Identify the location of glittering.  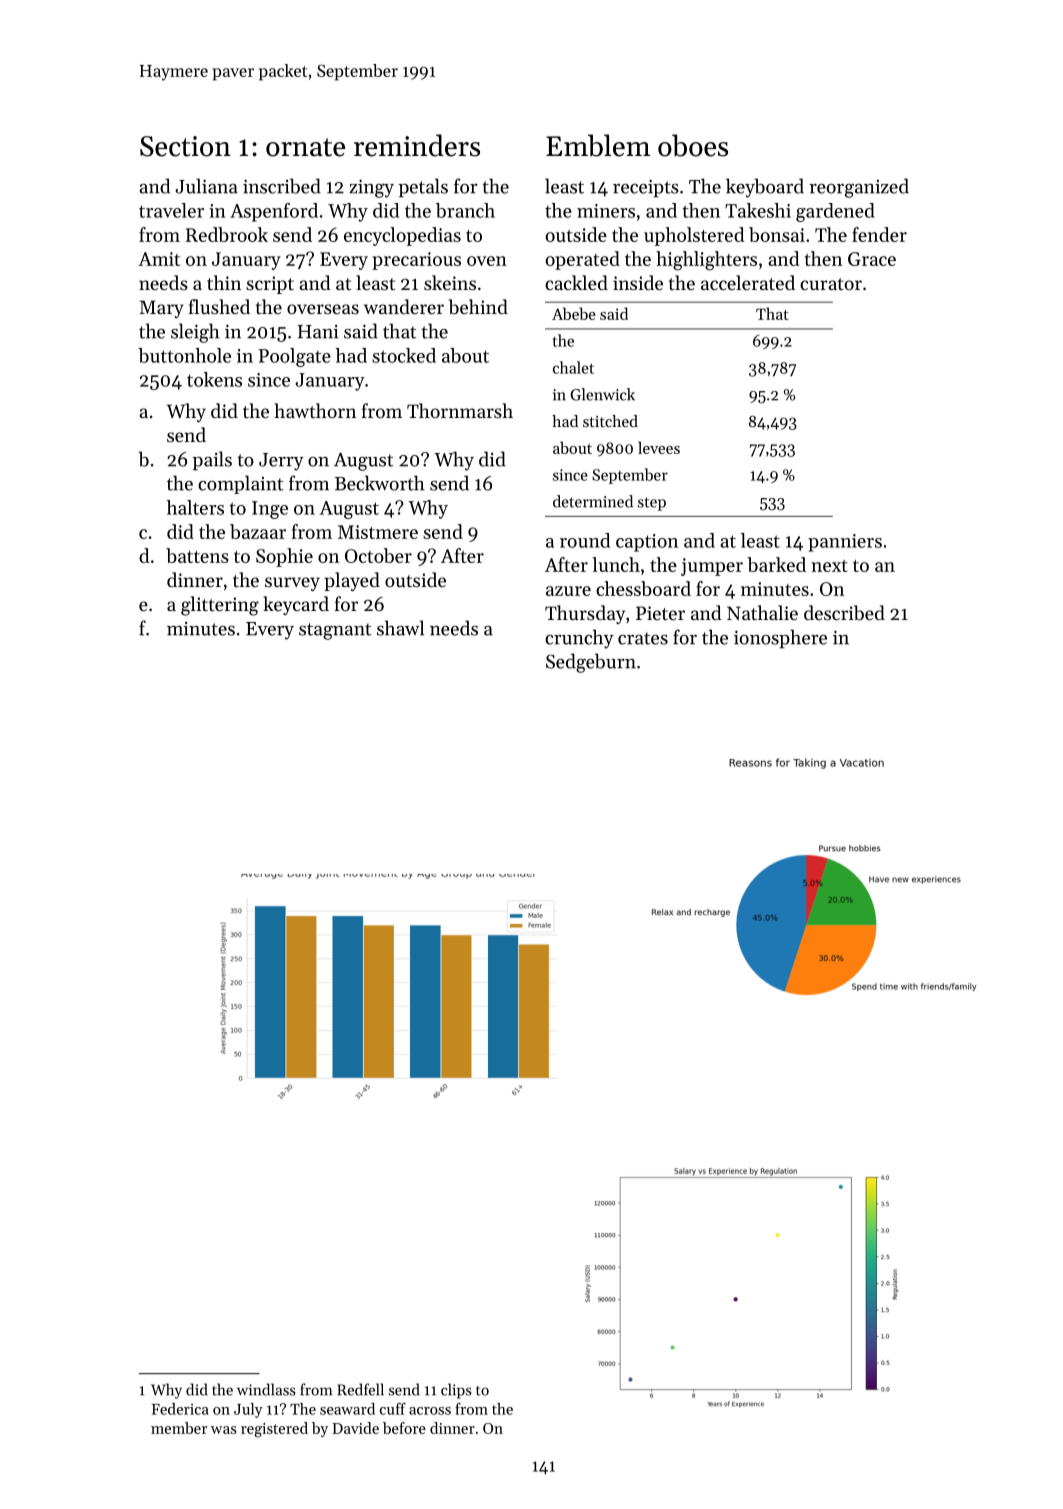
(220, 606).
